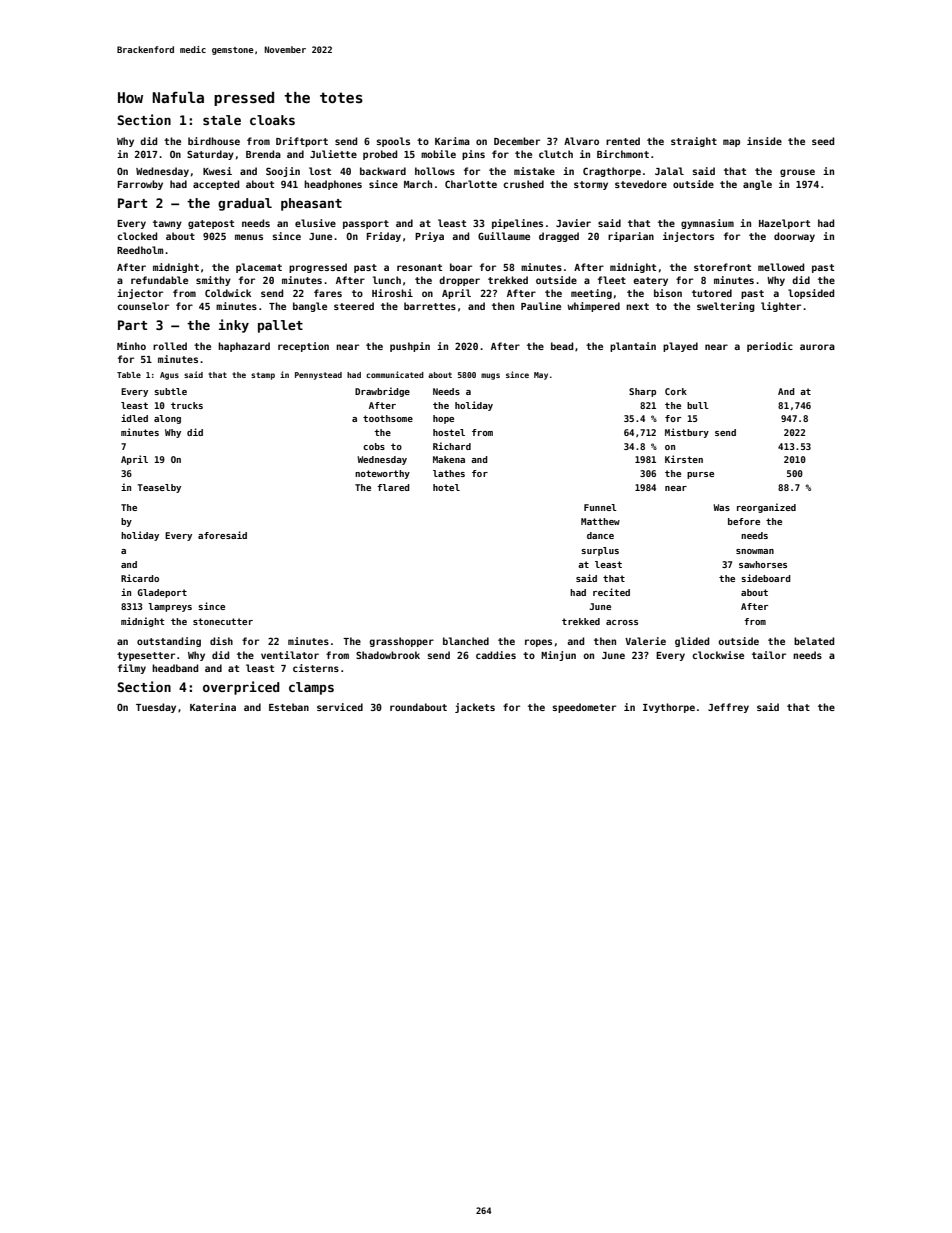 The image size is (952, 1233). I want to click on flared, so click(393, 487).
